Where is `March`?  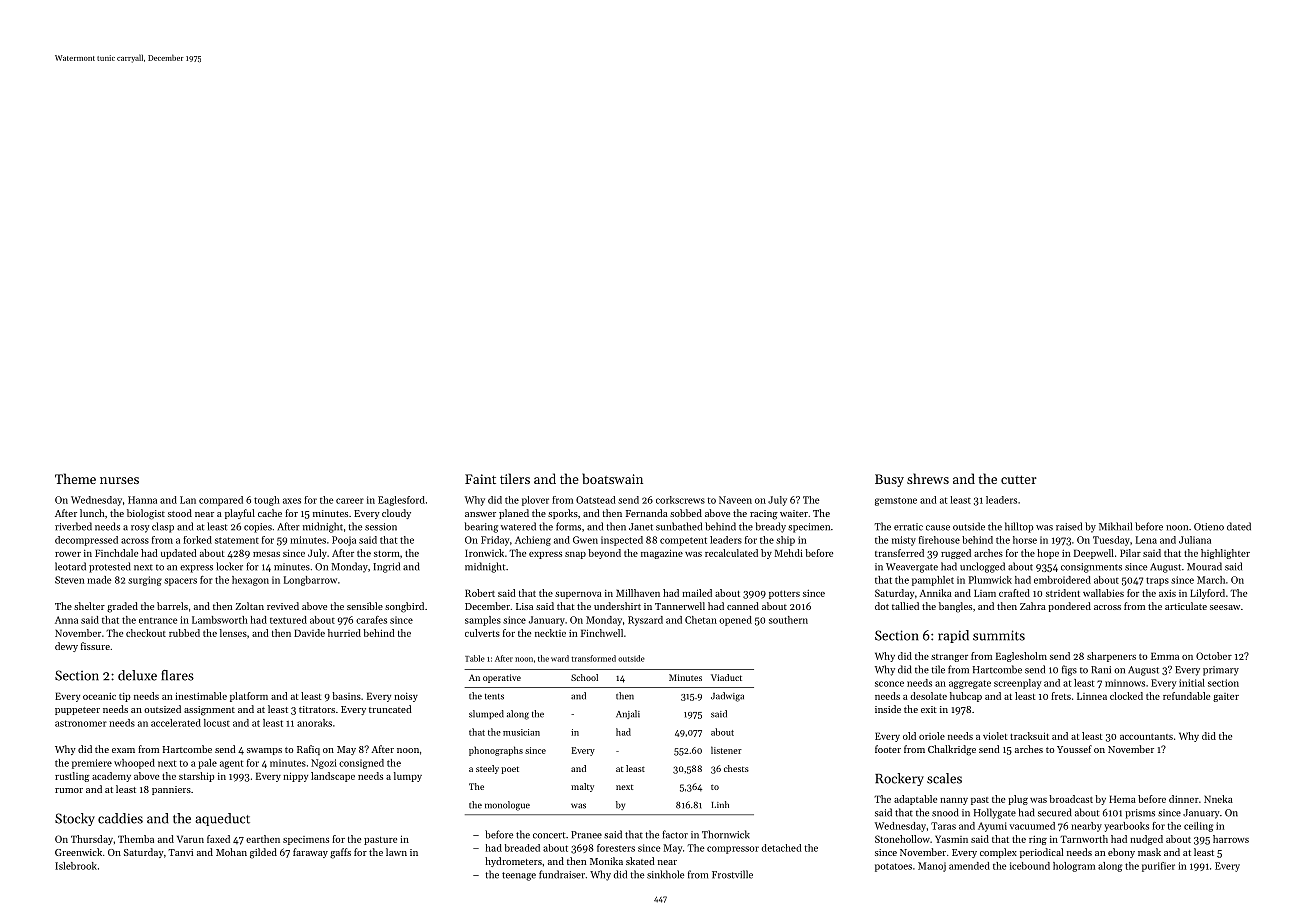 March is located at coordinates (1211, 580).
